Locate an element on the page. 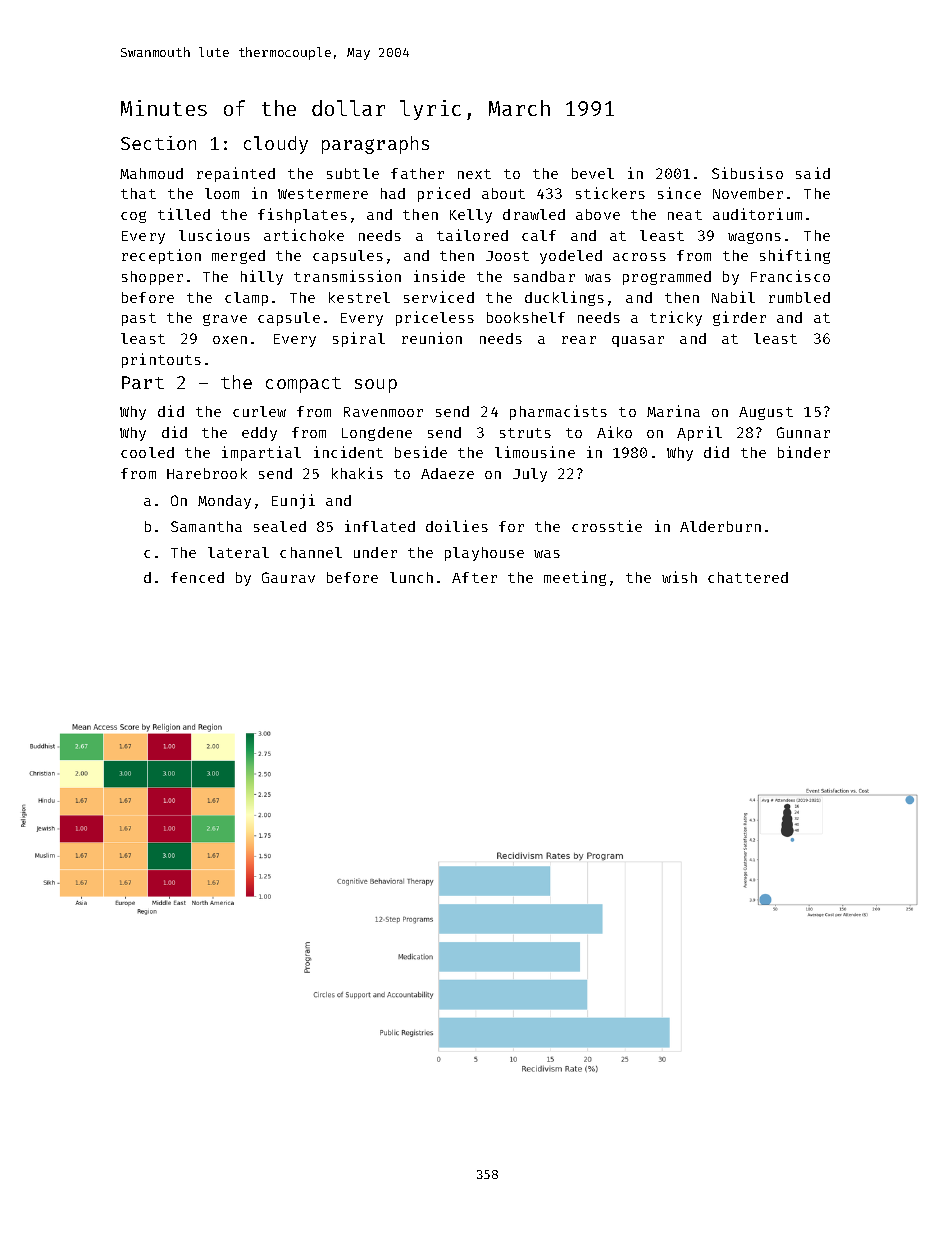  Adaeze is located at coordinates (447, 473).
